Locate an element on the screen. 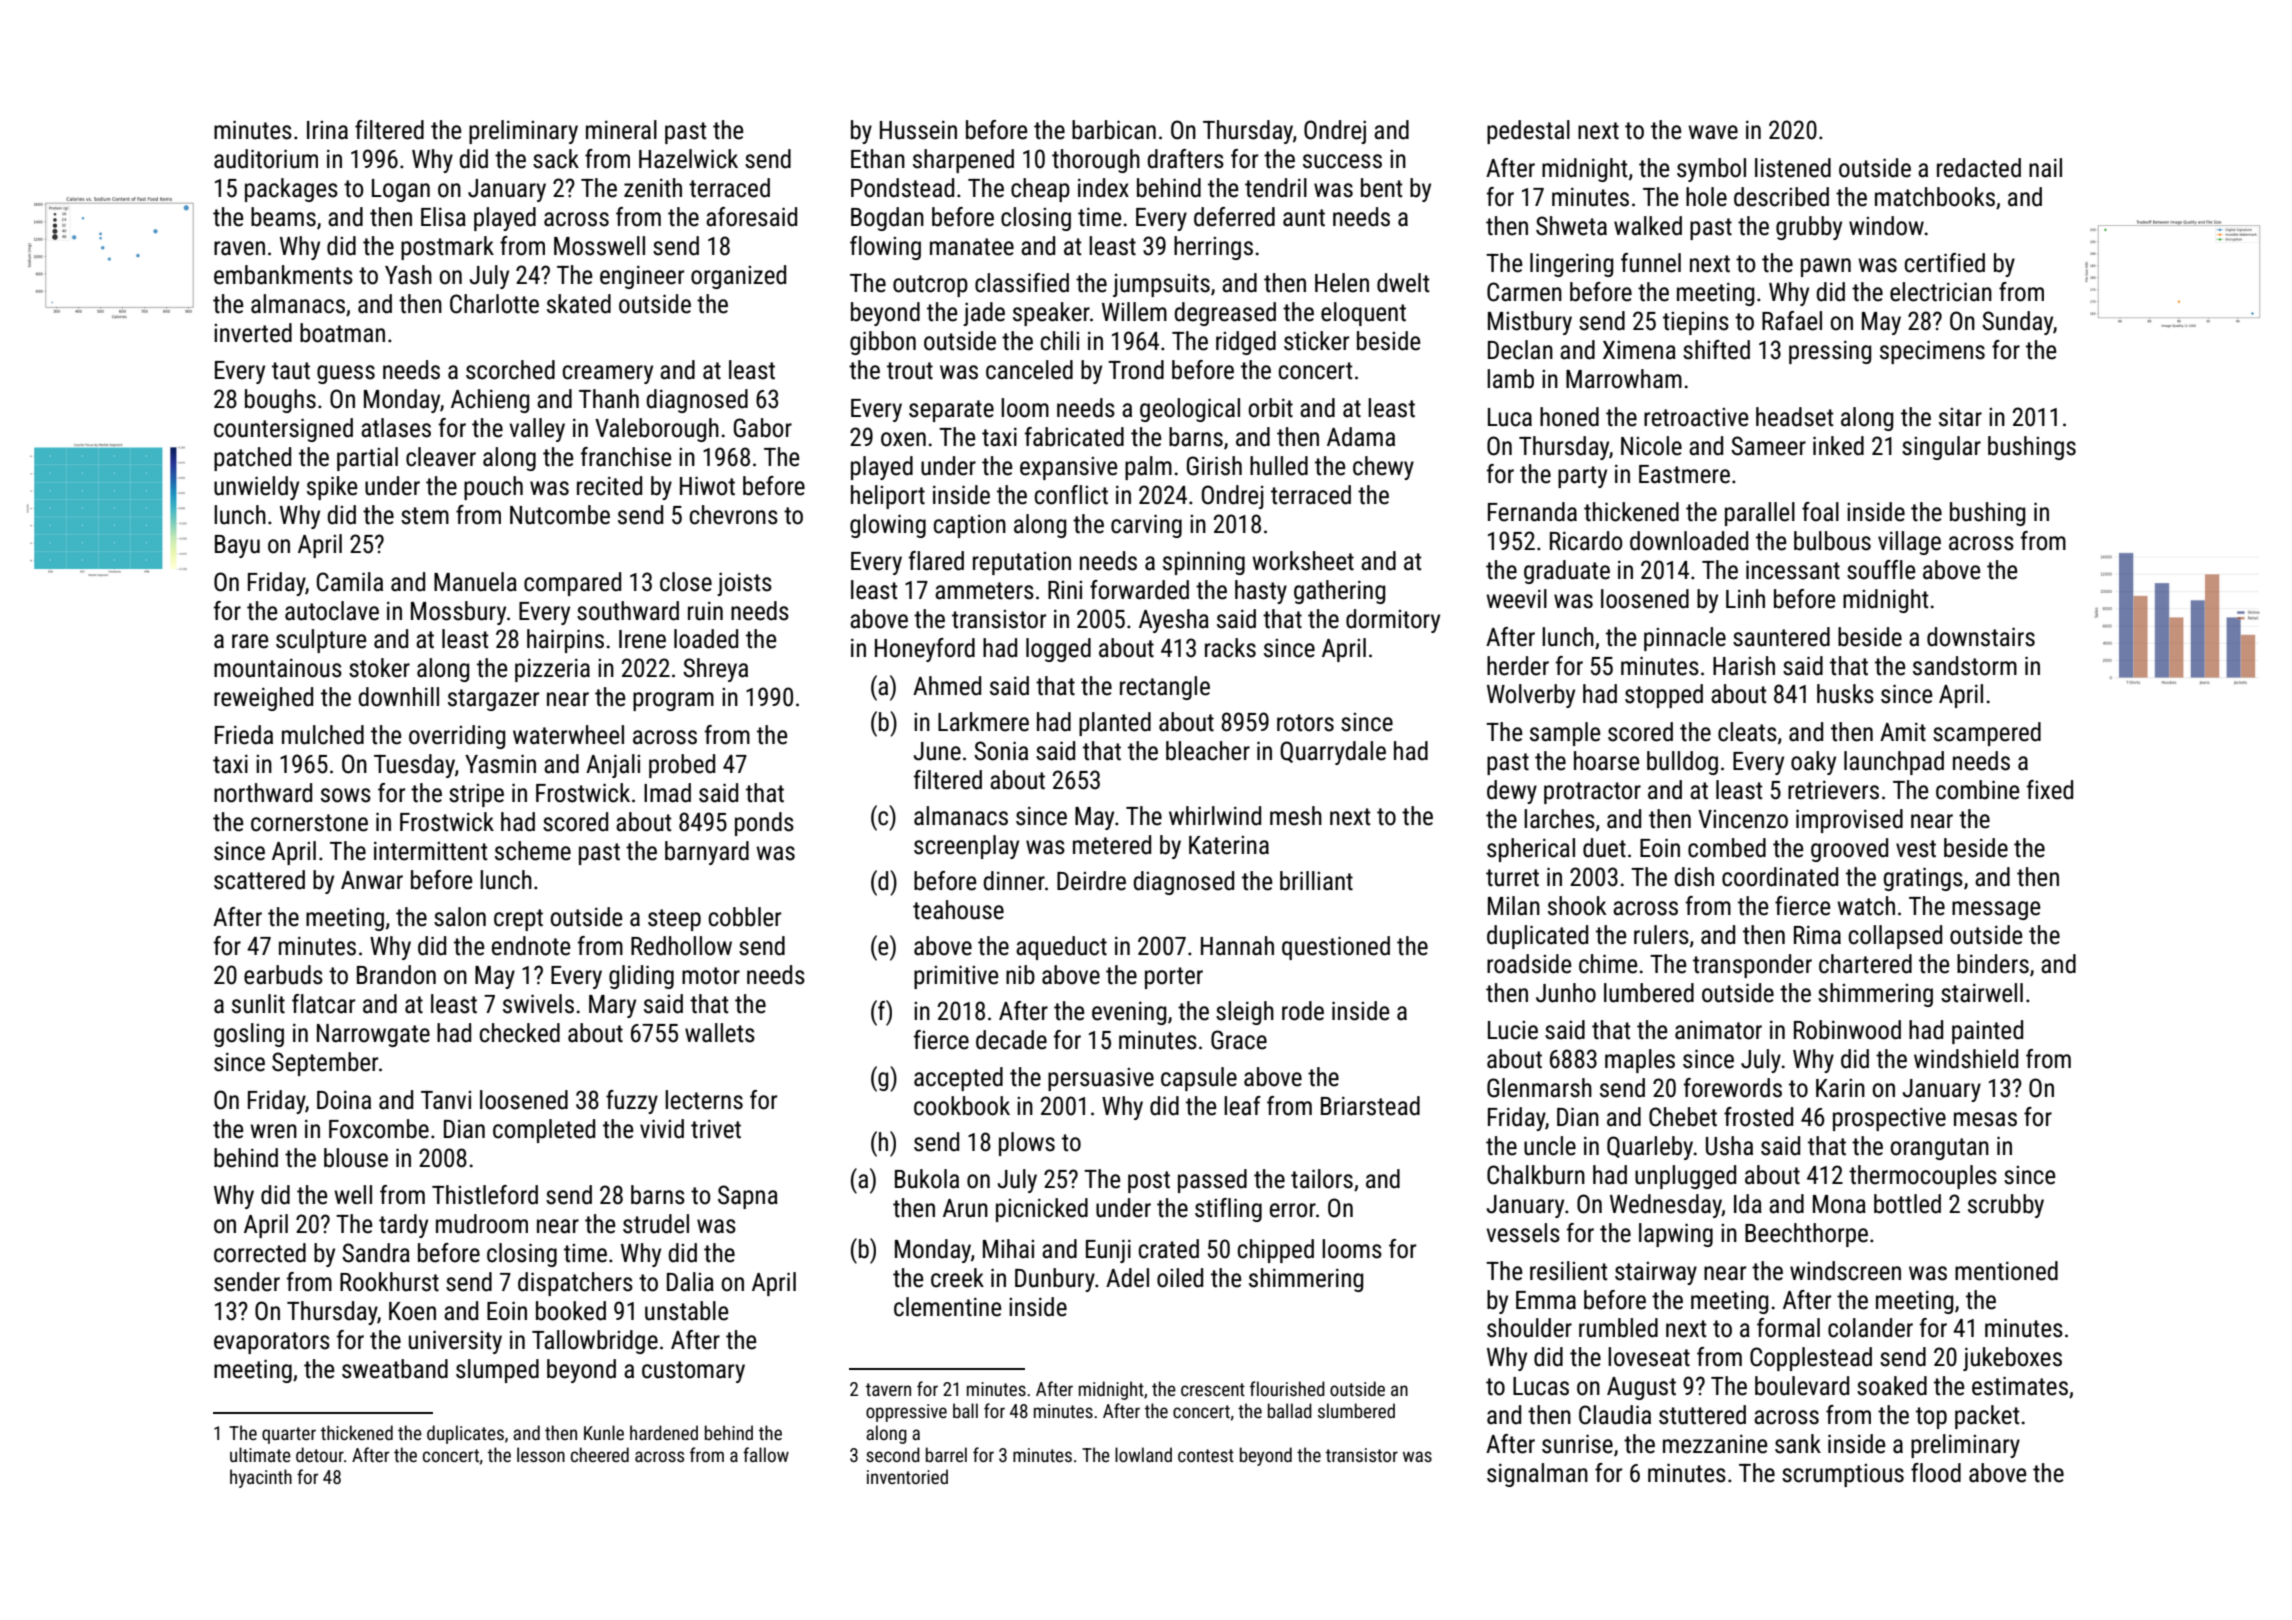 The width and height of the screenshot is (2292, 1620). dispatchers is located at coordinates (575, 1284).
